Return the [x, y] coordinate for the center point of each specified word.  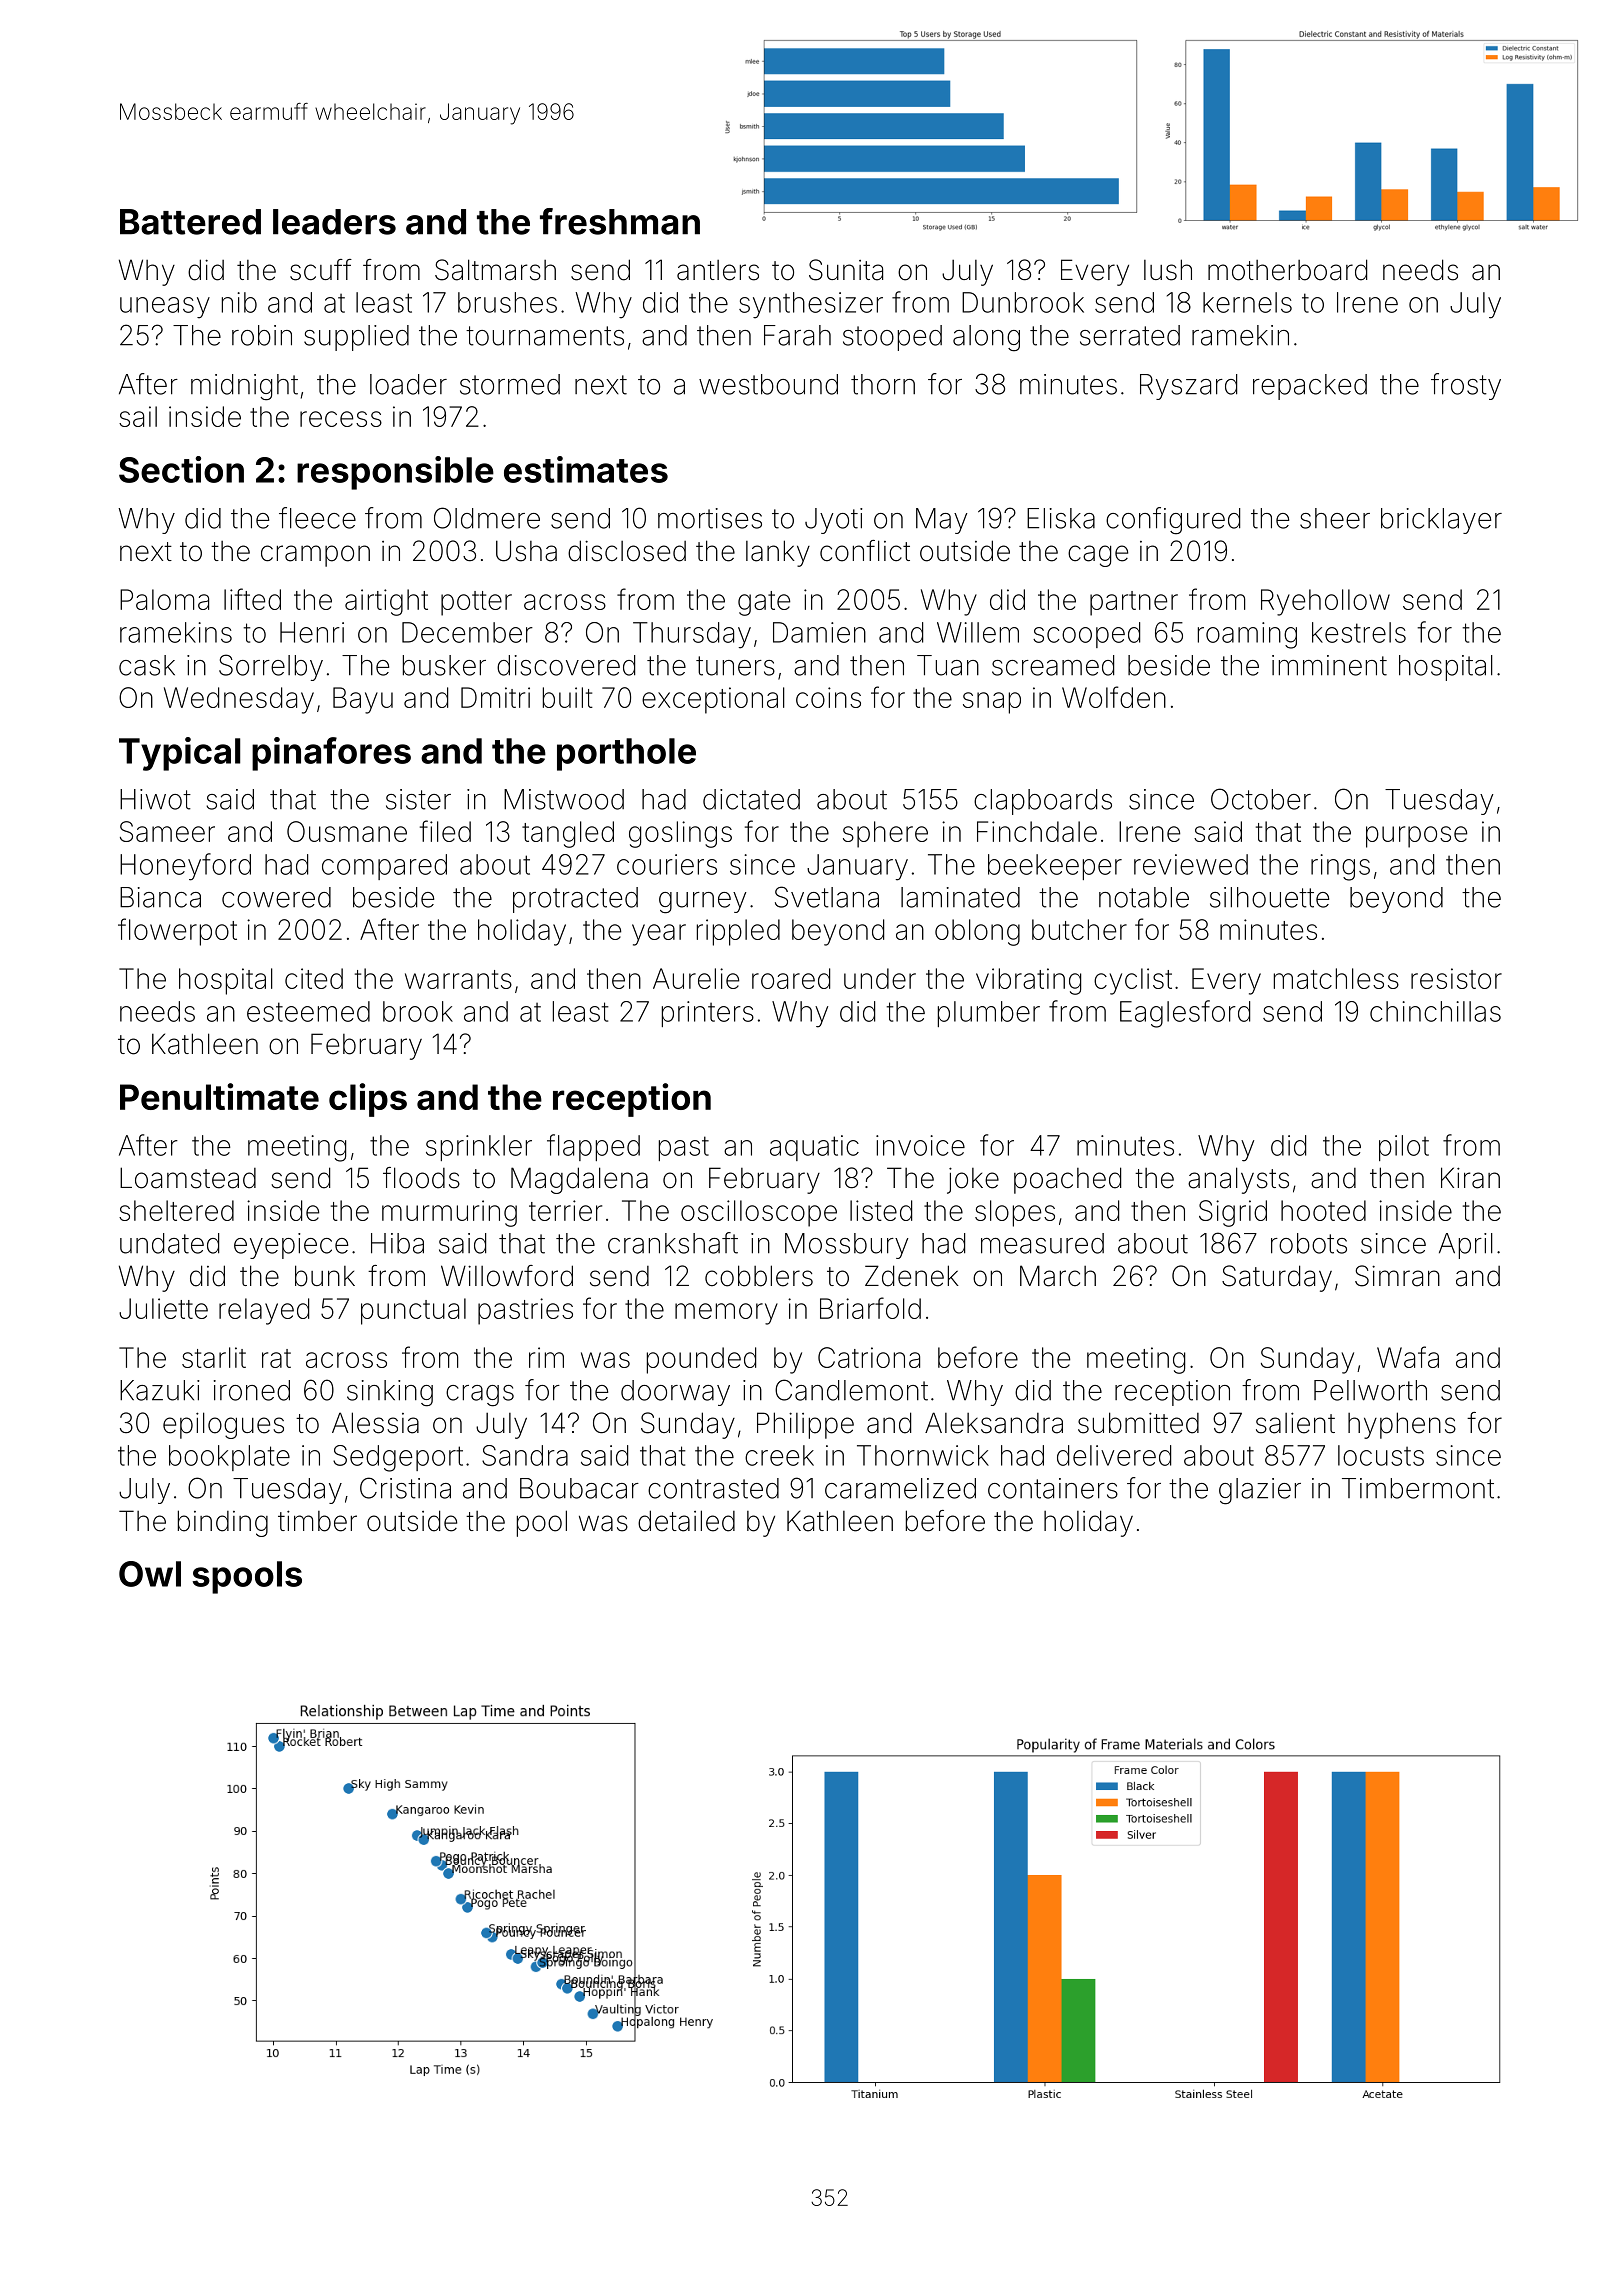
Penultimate [219, 1096]
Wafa [1408, 1357]
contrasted [713, 1488]
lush [1168, 270]
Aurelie [696, 978]
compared [384, 867]
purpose [1416, 837]
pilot [1404, 1148]
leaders [334, 222]
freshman [620, 221]
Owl [150, 1574]
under [880, 978]
